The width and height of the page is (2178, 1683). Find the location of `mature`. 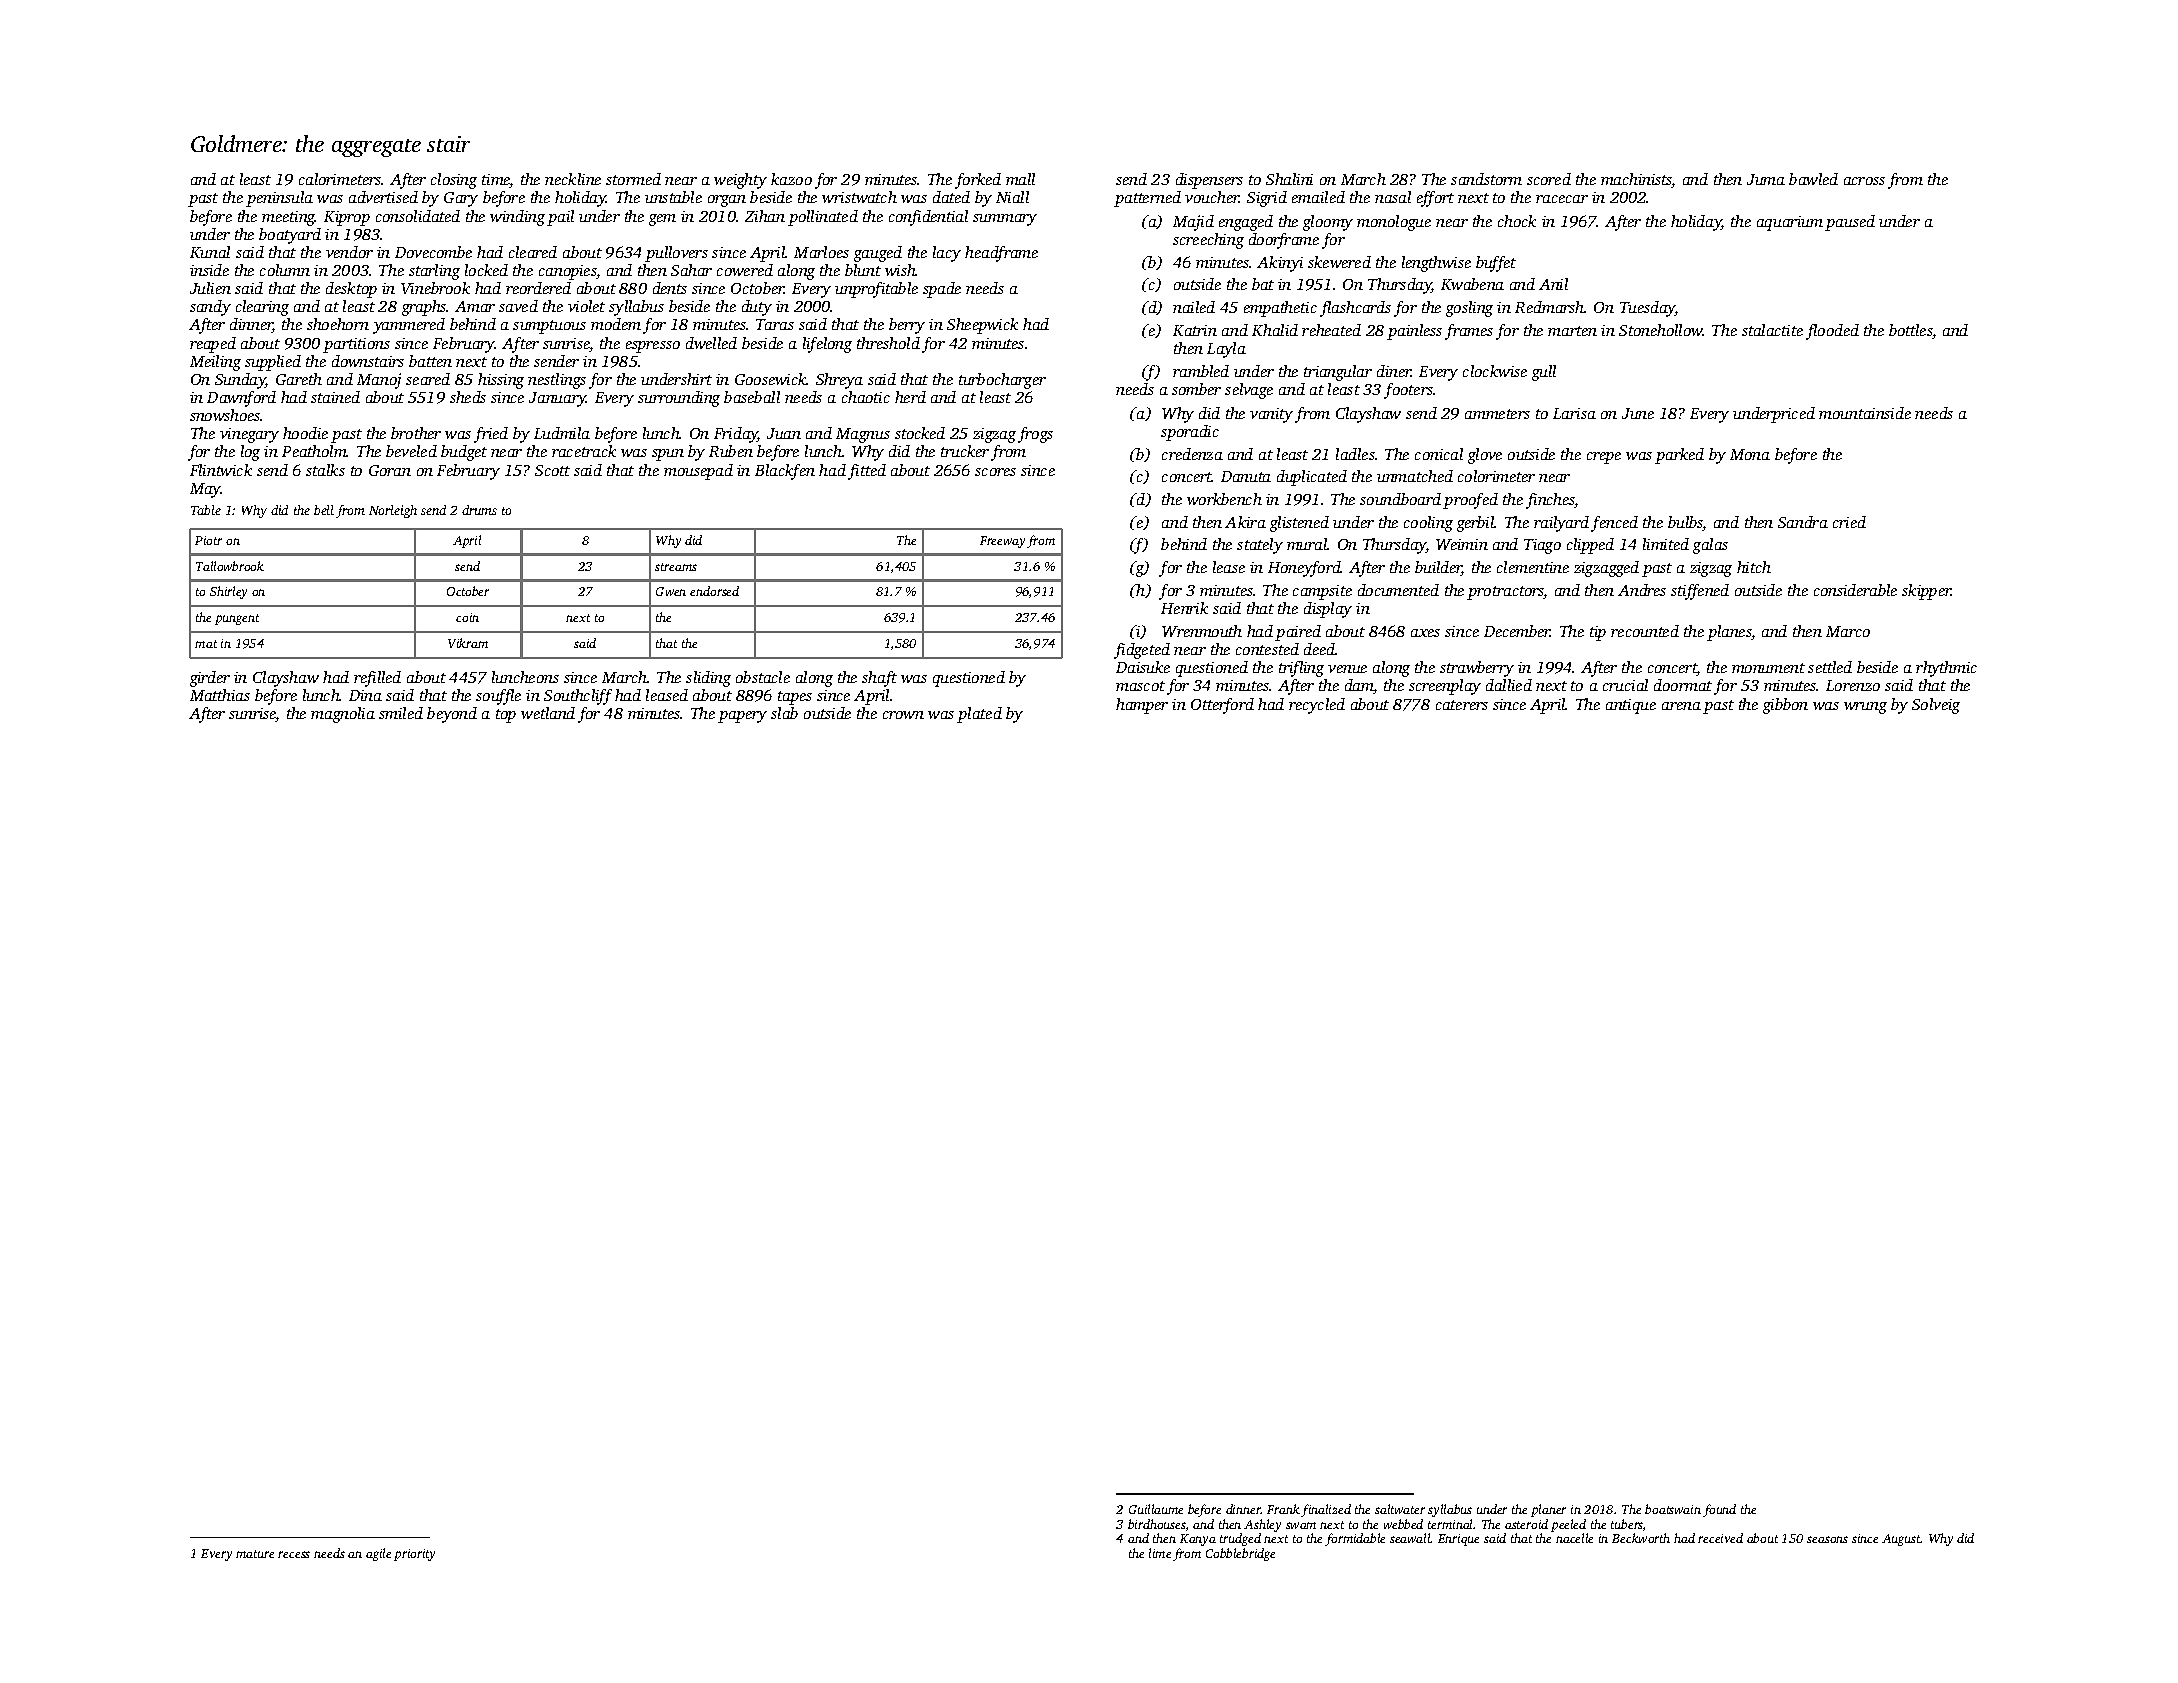

mature is located at coordinates (255, 1554).
